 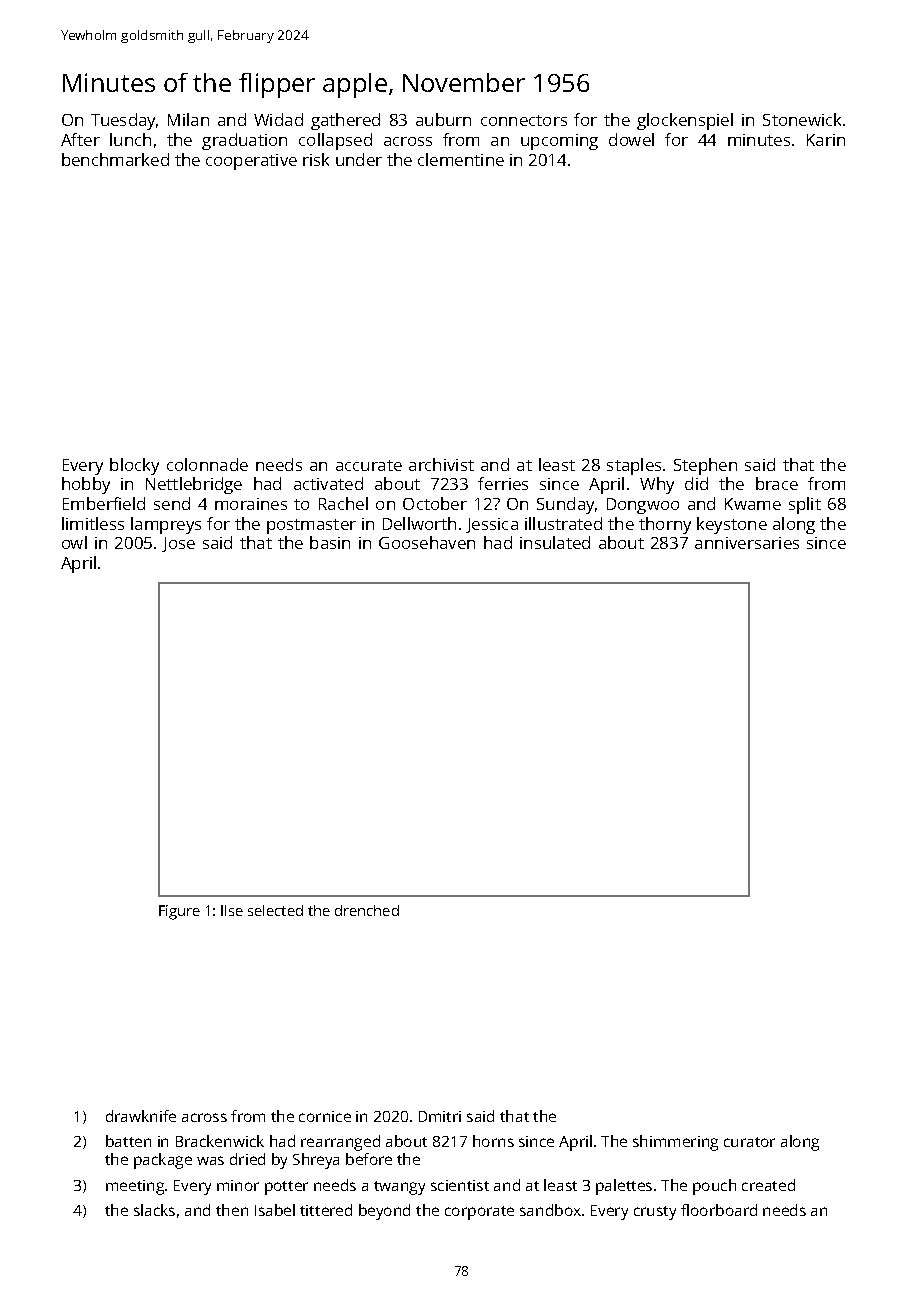 What do you see at coordinates (747, 543) in the image?
I see `anniversaries` at bounding box center [747, 543].
